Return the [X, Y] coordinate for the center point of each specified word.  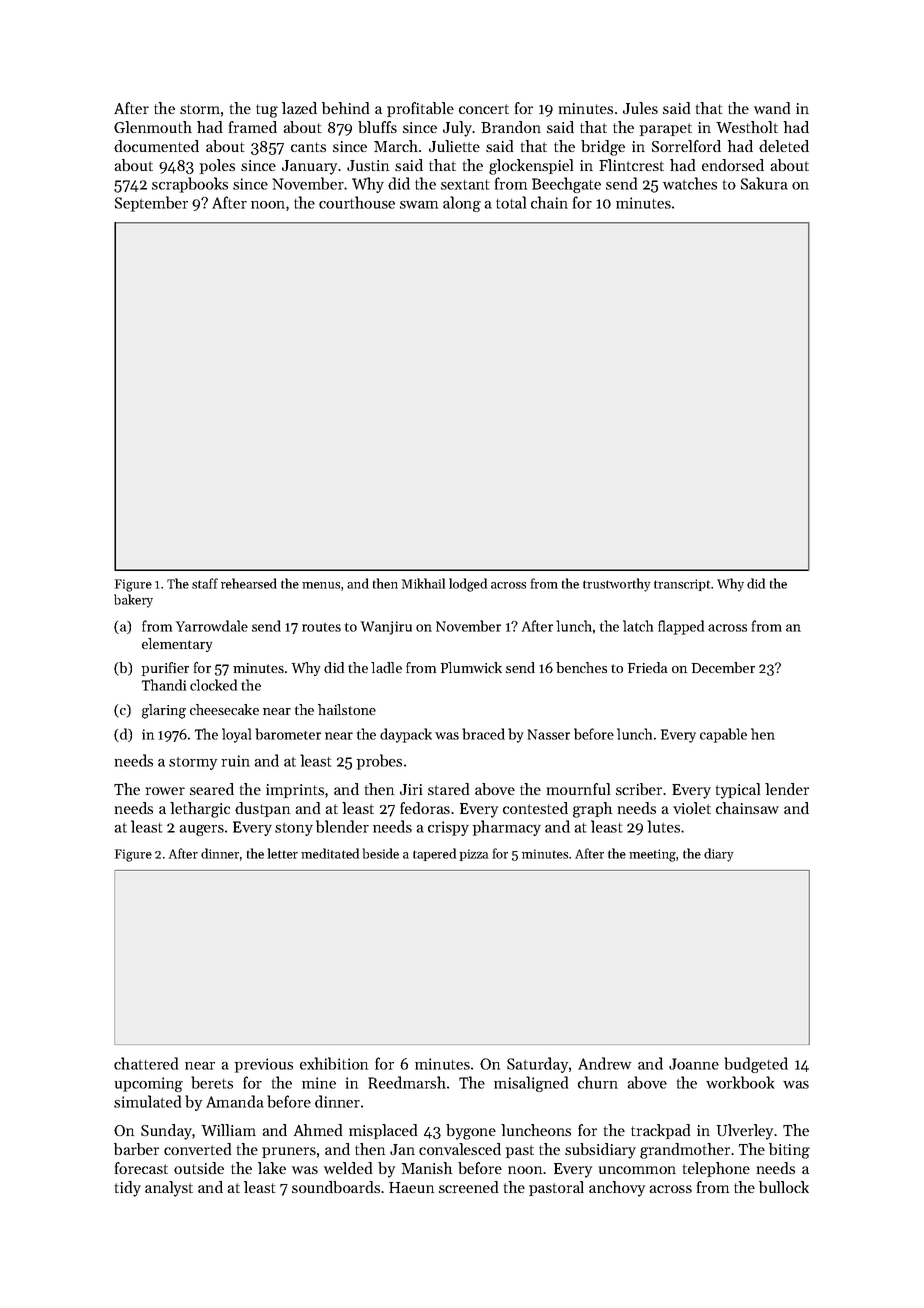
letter [283, 853]
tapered [434, 854]
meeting [652, 855]
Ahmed [318, 1130]
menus [321, 585]
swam [419, 205]
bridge [603, 148]
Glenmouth [153, 127]
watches [690, 183]
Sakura [764, 183]
